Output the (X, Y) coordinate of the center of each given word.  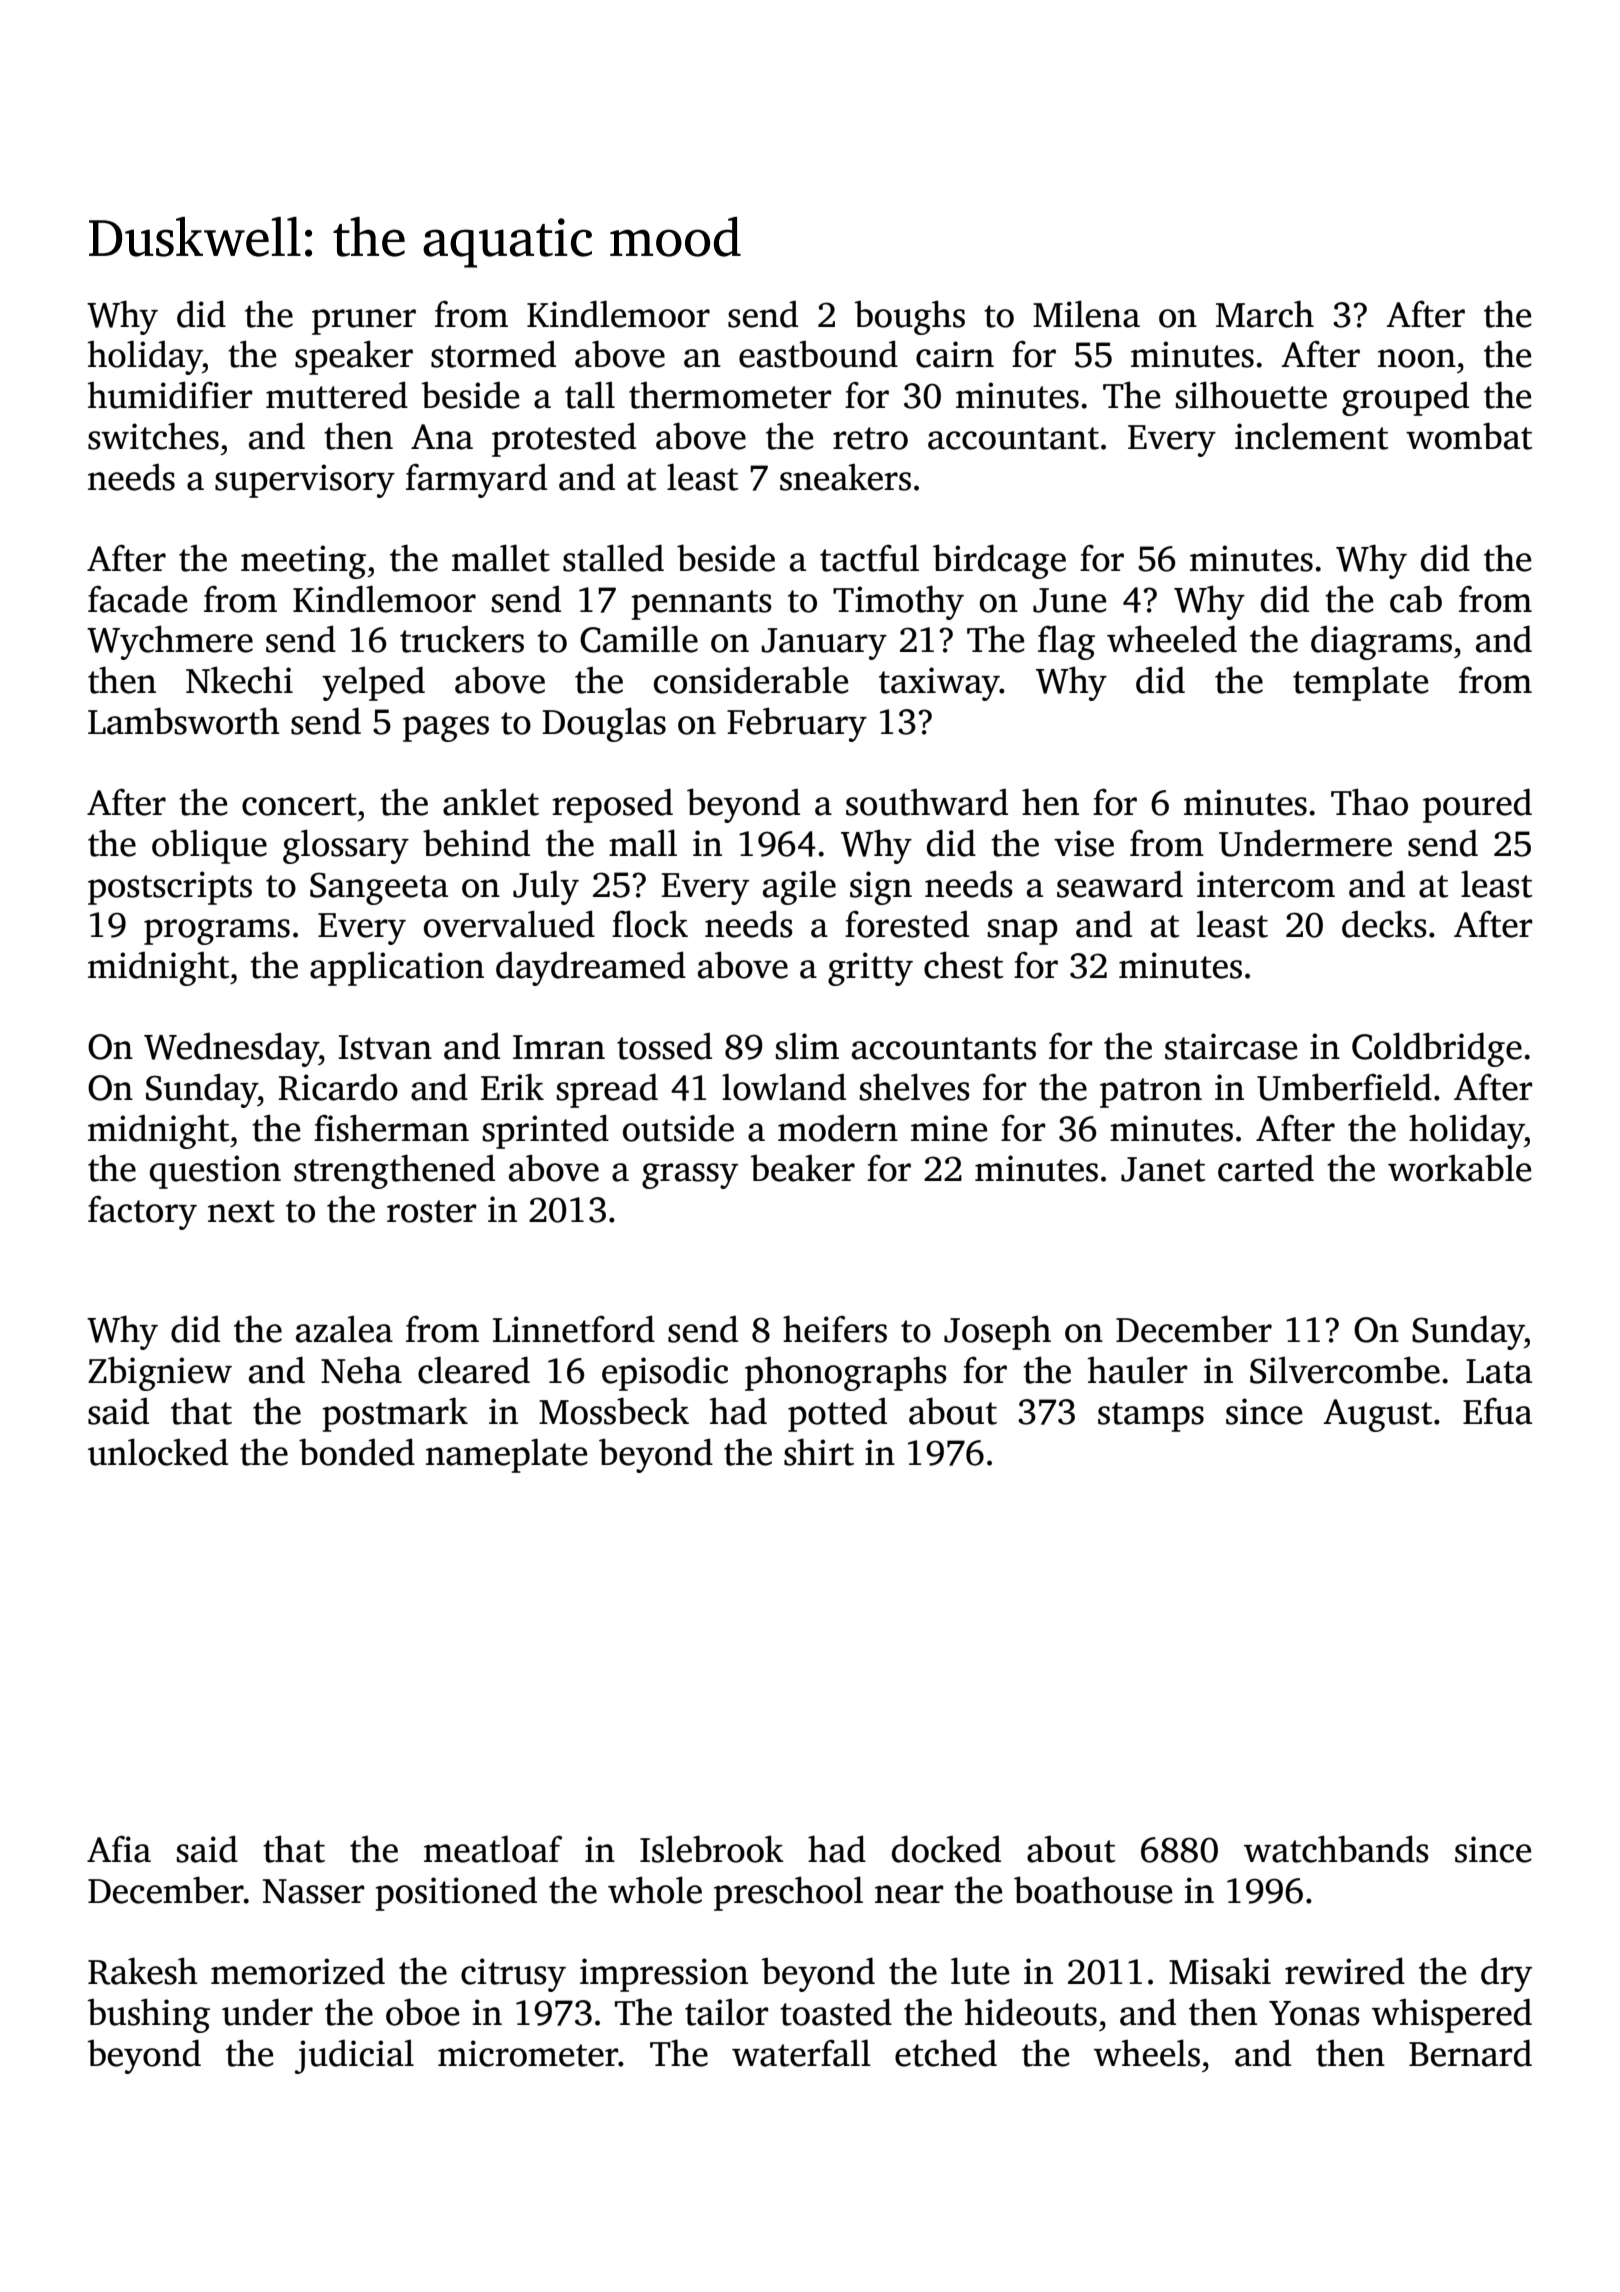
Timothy (898, 602)
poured (1477, 805)
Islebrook (712, 1849)
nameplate (506, 1455)
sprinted (546, 1131)
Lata (1499, 1371)
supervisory (305, 481)
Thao (1369, 802)
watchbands (1336, 1849)
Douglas (604, 724)
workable (1459, 1168)
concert (299, 804)
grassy (690, 1176)
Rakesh (143, 1971)
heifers (835, 1329)
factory (142, 1212)
